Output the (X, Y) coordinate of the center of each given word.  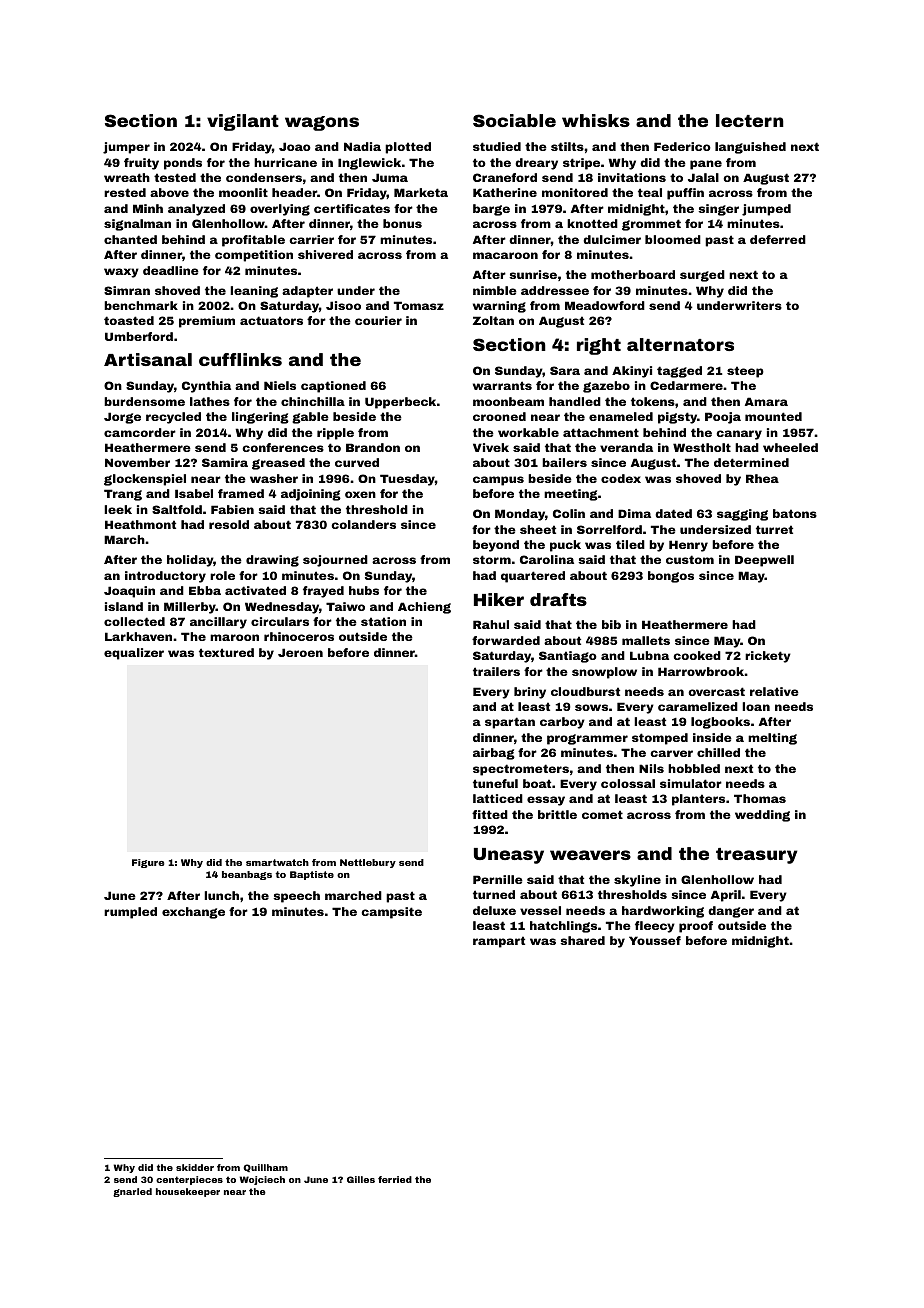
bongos (671, 577)
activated (255, 590)
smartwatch (277, 862)
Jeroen (300, 652)
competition (254, 256)
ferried (395, 1179)
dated (673, 513)
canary (739, 435)
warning (499, 307)
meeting (571, 495)
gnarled (132, 1192)
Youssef (655, 940)
